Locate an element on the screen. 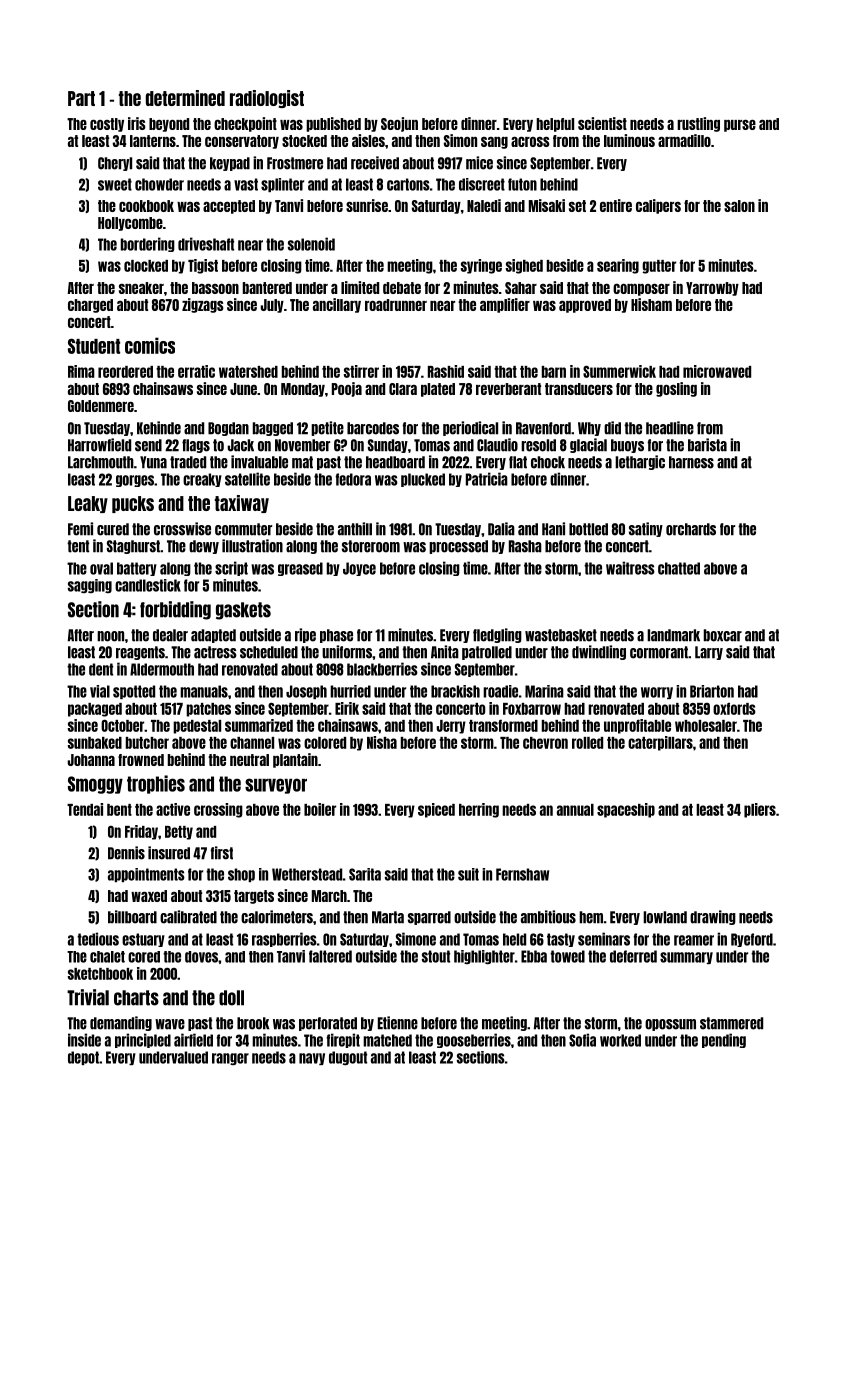 The width and height of the screenshot is (849, 1400). scheduled is located at coordinates (269, 652).
